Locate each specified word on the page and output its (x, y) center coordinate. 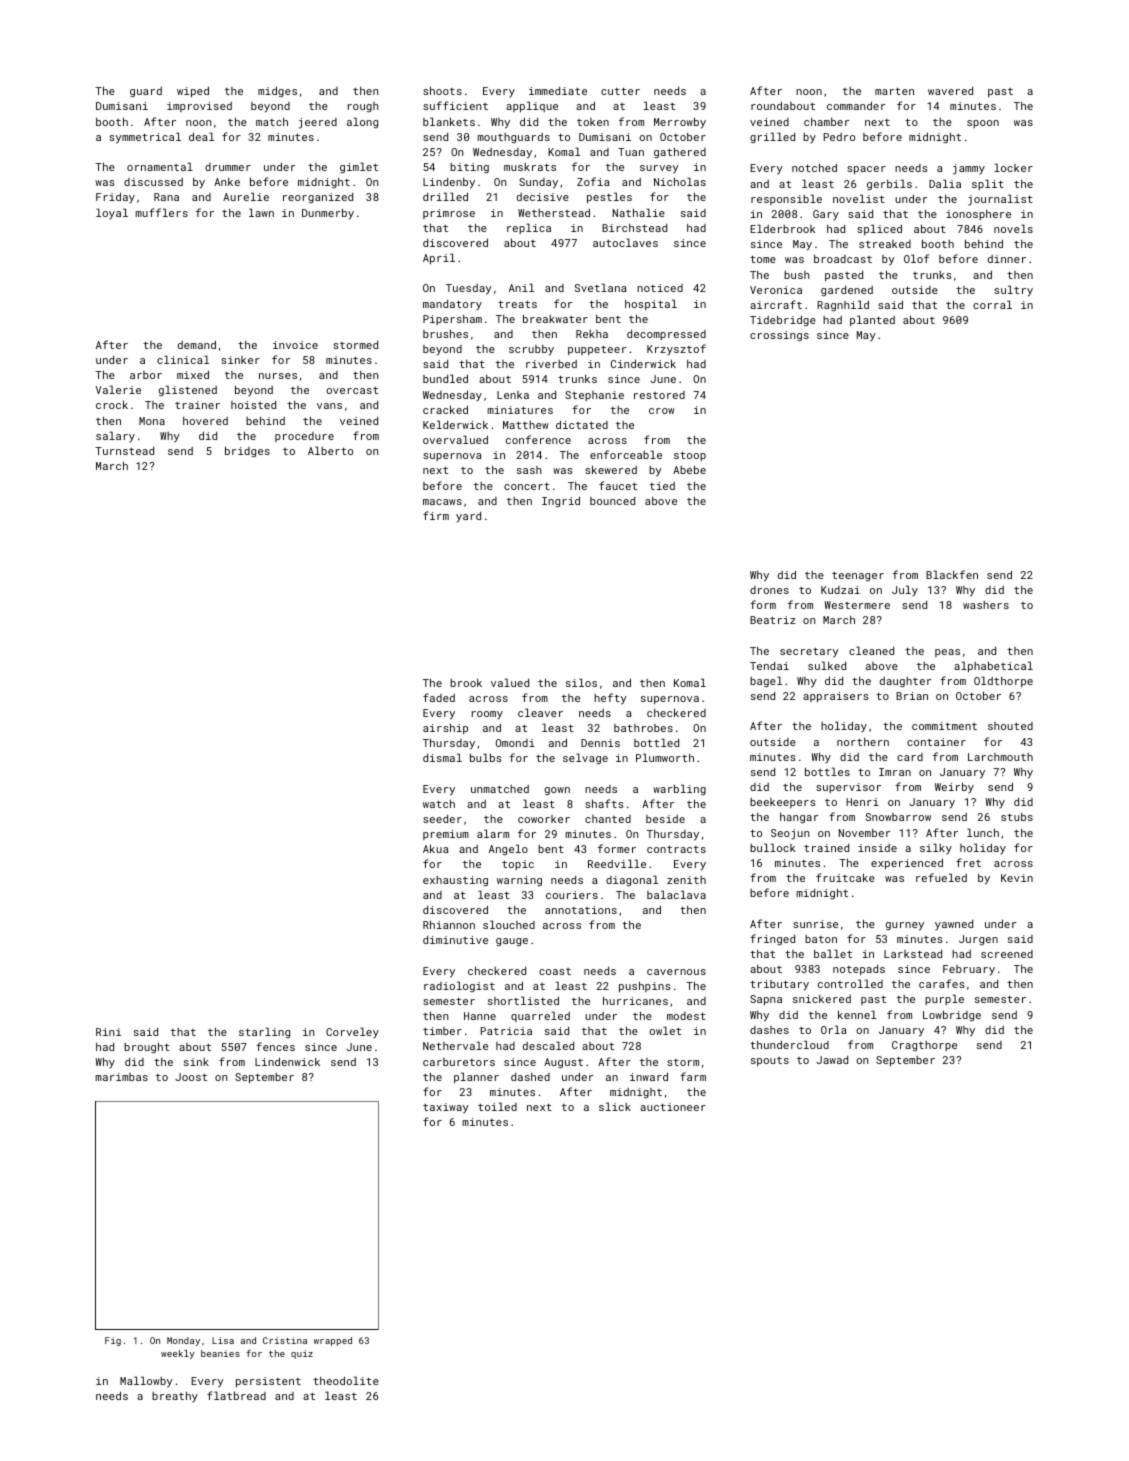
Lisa (223, 1340)
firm (436, 515)
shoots (442, 90)
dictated (582, 424)
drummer (228, 167)
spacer (866, 170)
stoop (690, 456)
